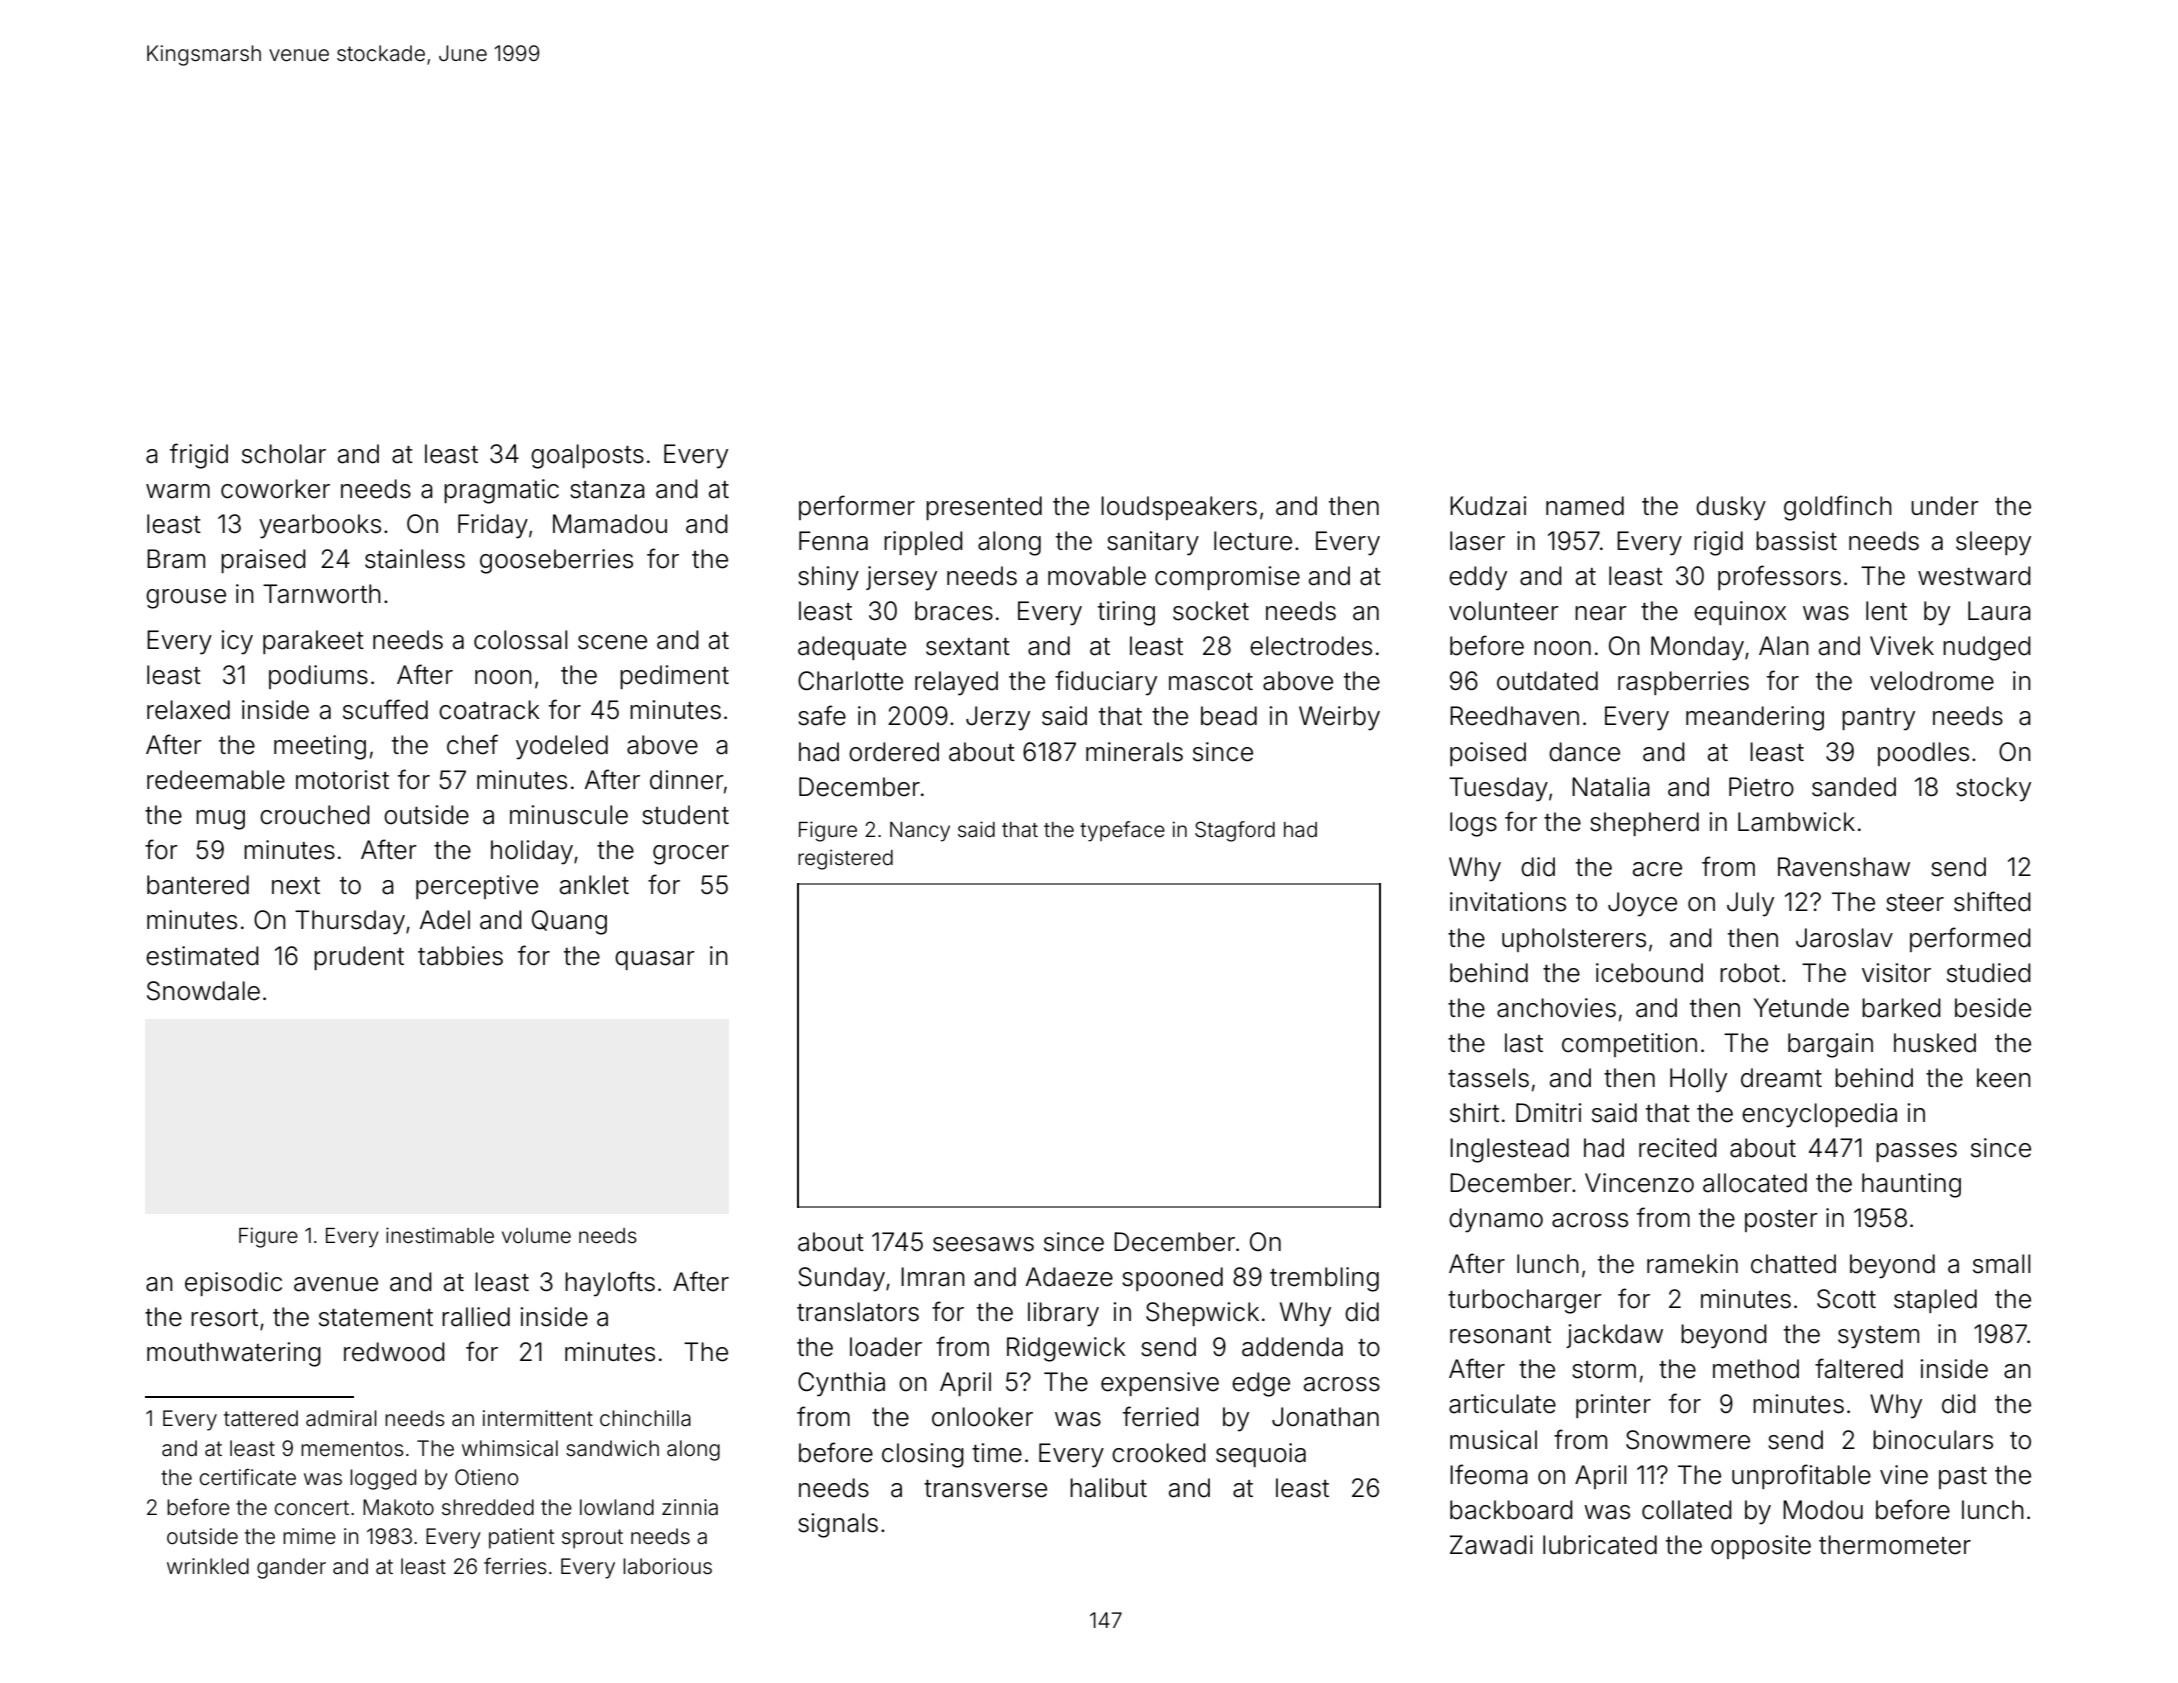 The height and width of the screenshot is (1683, 2178). Describe the element at coordinates (1761, 787) in the screenshot. I see `Pietro` at that location.
